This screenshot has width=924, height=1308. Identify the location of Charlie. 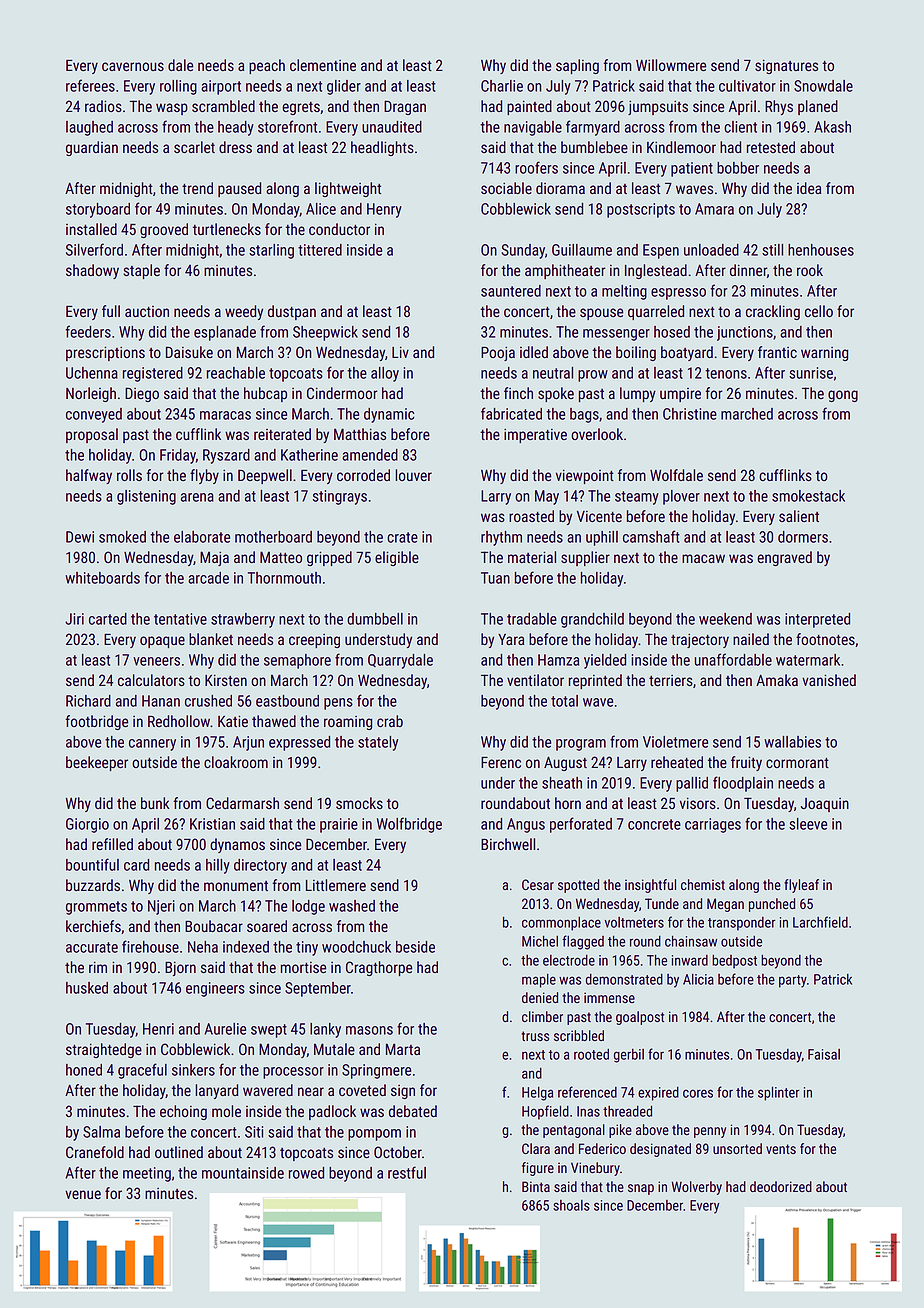
(502, 86).
